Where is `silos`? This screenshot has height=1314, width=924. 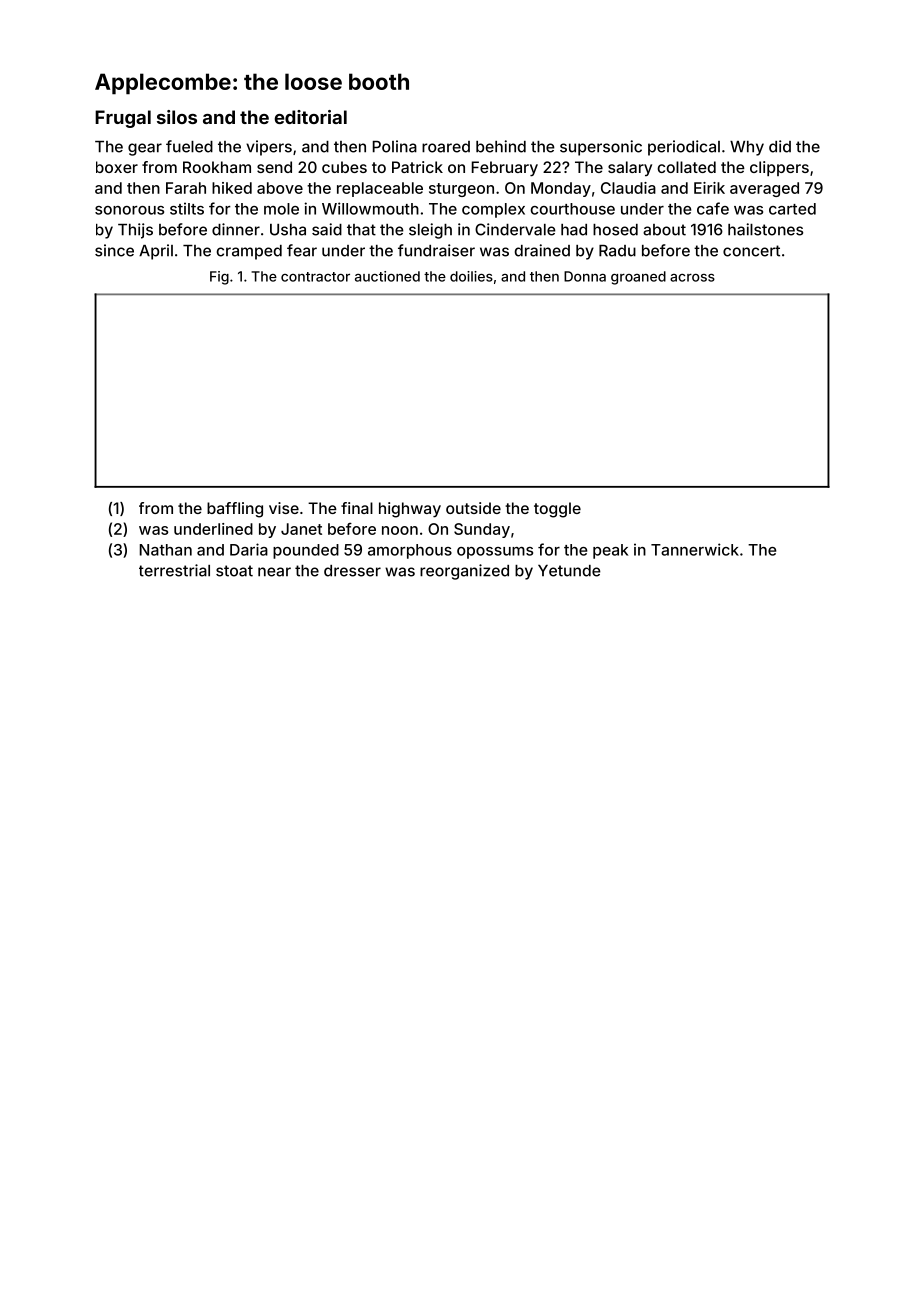
silos is located at coordinates (177, 117).
